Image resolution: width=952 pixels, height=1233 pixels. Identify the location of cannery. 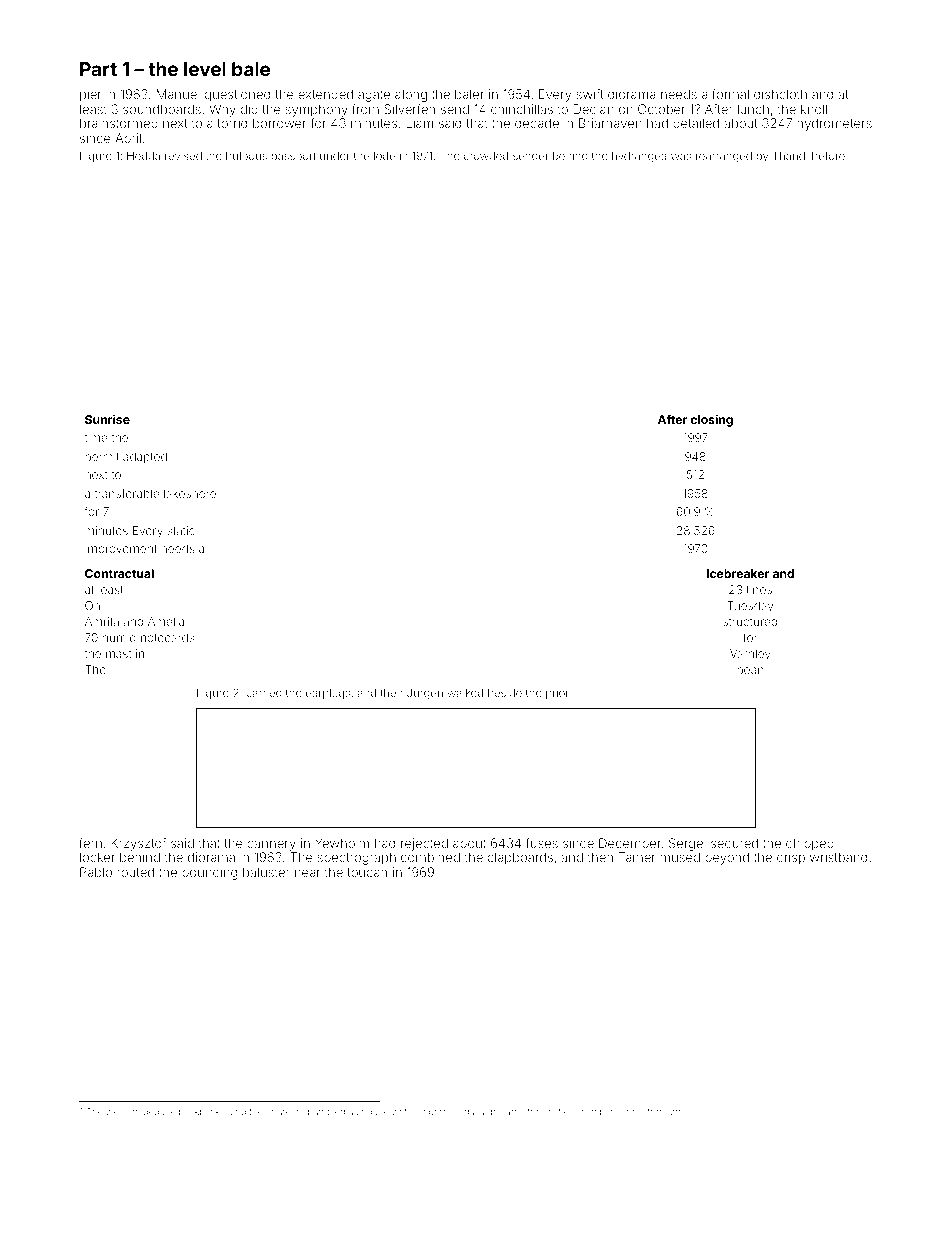
(271, 845).
